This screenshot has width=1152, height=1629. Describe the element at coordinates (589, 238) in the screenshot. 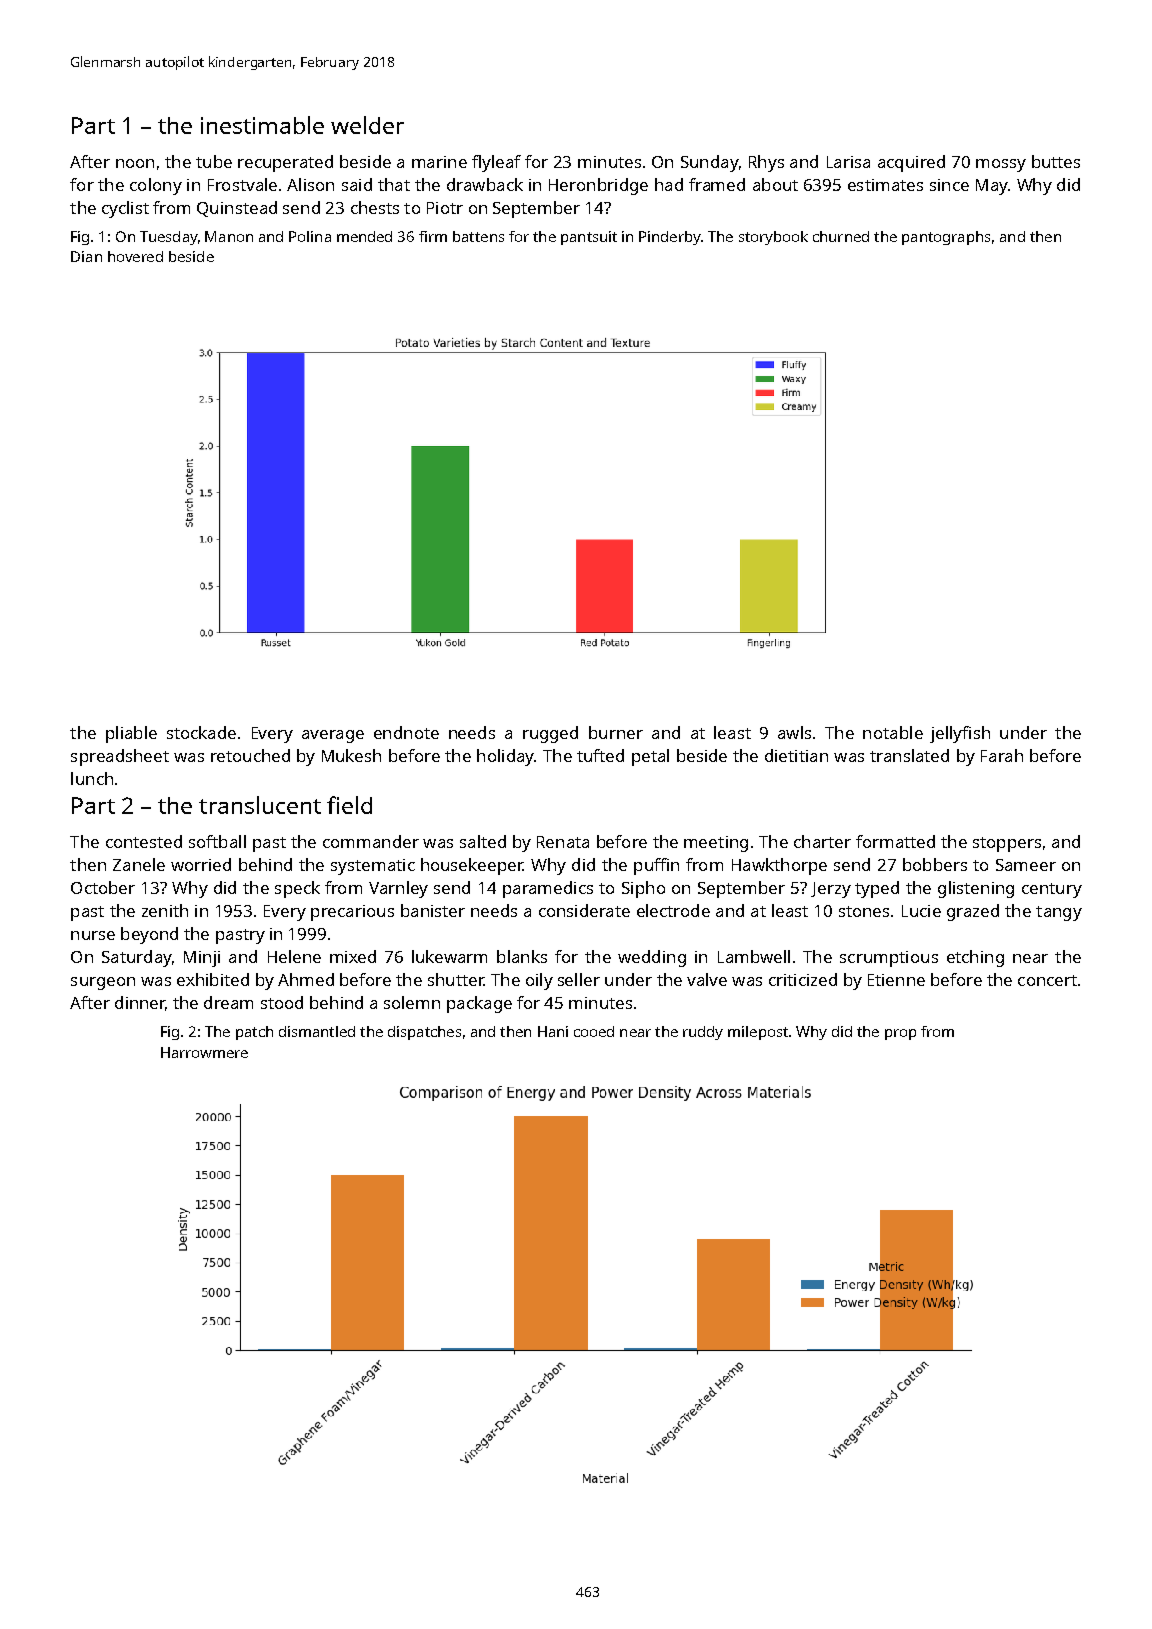

I see `pantsuit` at that location.
